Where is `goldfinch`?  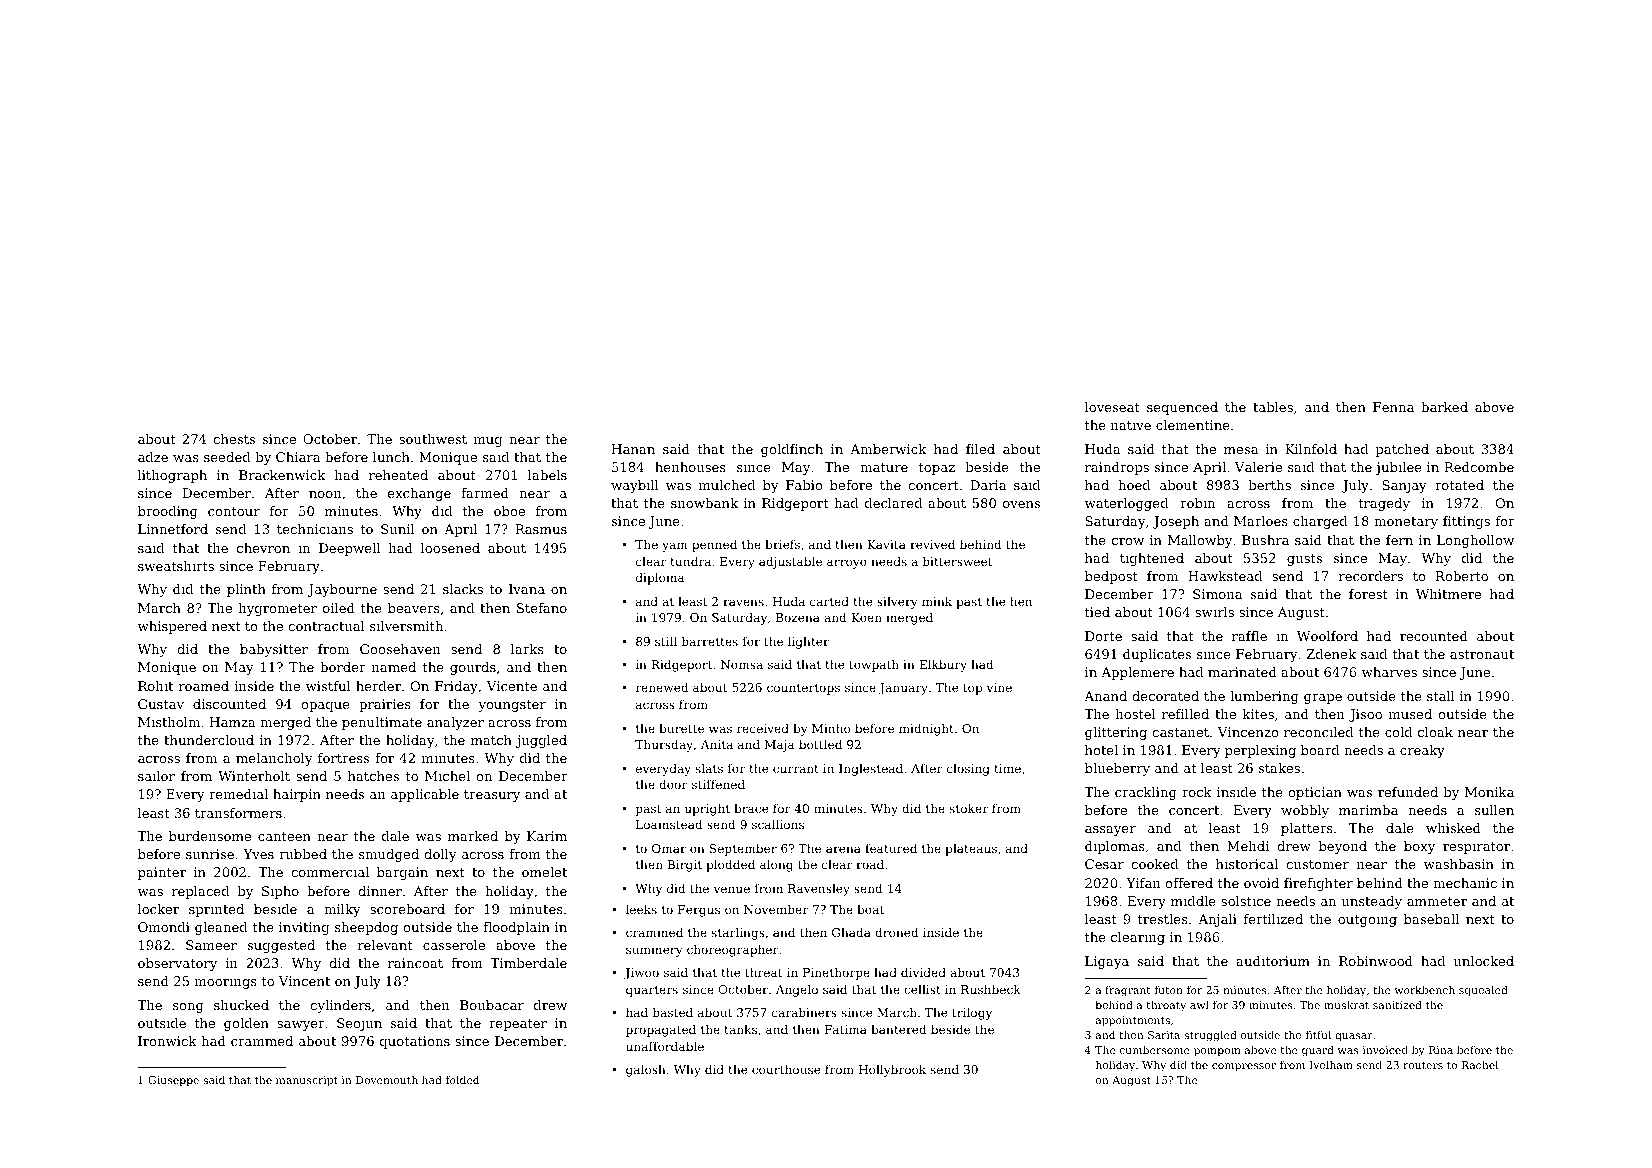
goldfinch is located at coordinates (792, 450).
